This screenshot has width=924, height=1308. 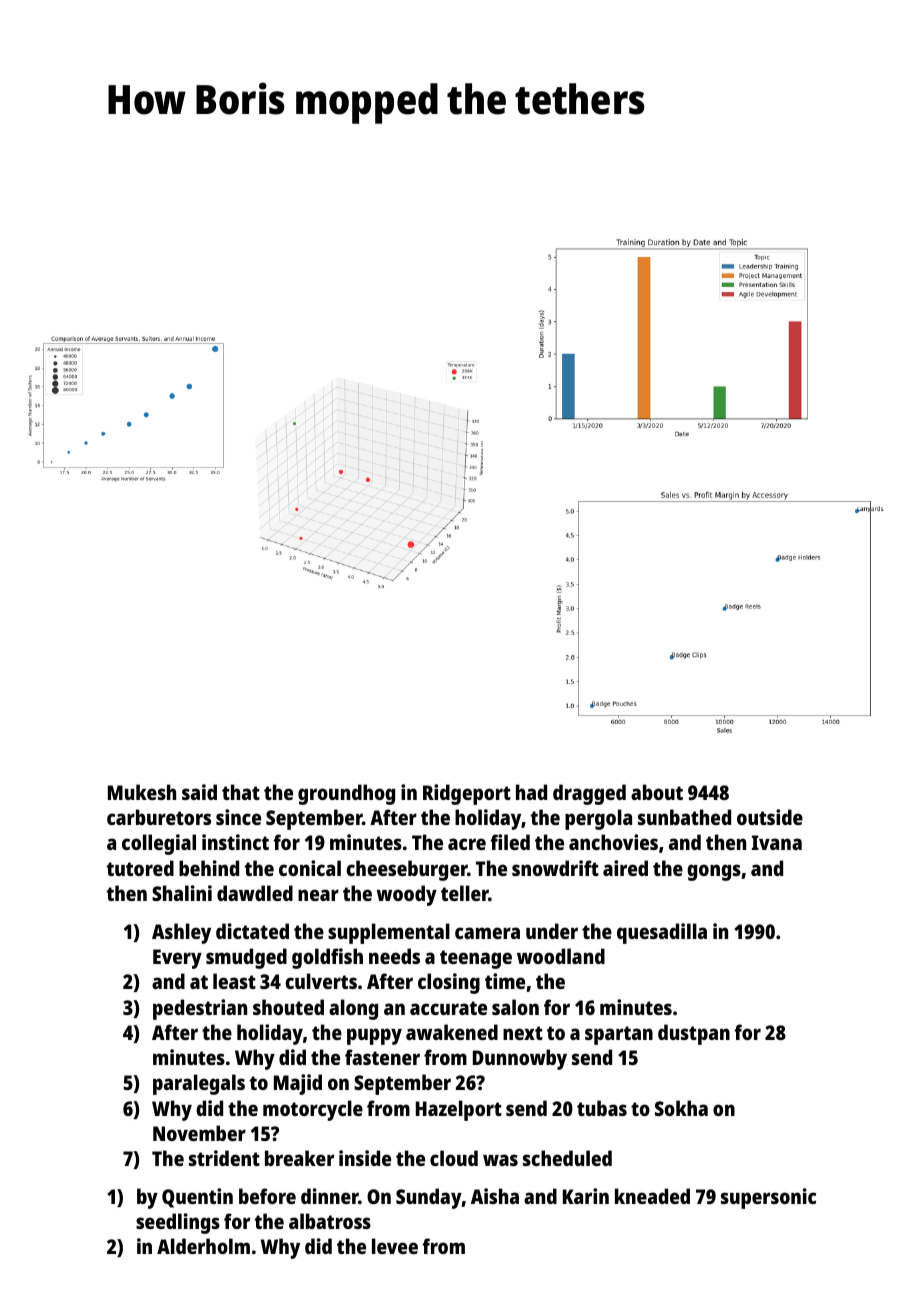 I want to click on scheduled, so click(x=567, y=1158).
